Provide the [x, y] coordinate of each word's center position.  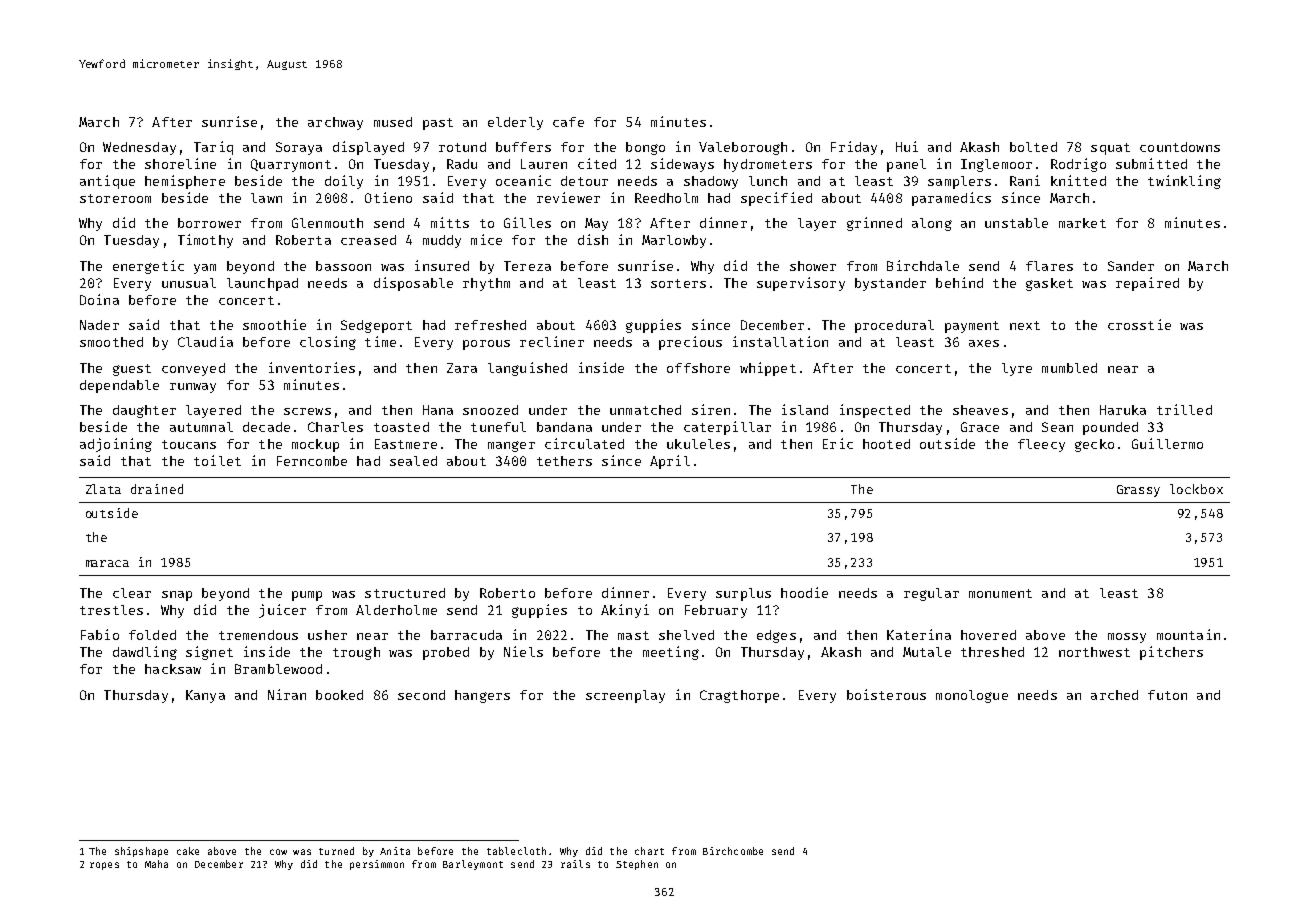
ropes [104, 866]
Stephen [637, 865]
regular [931, 594]
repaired [1147, 284]
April [670, 462]
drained [157, 489]
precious [690, 343]
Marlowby [674, 241]
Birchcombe [733, 851]
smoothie [274, 324]
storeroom [115, 198]
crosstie [1139, 324]
